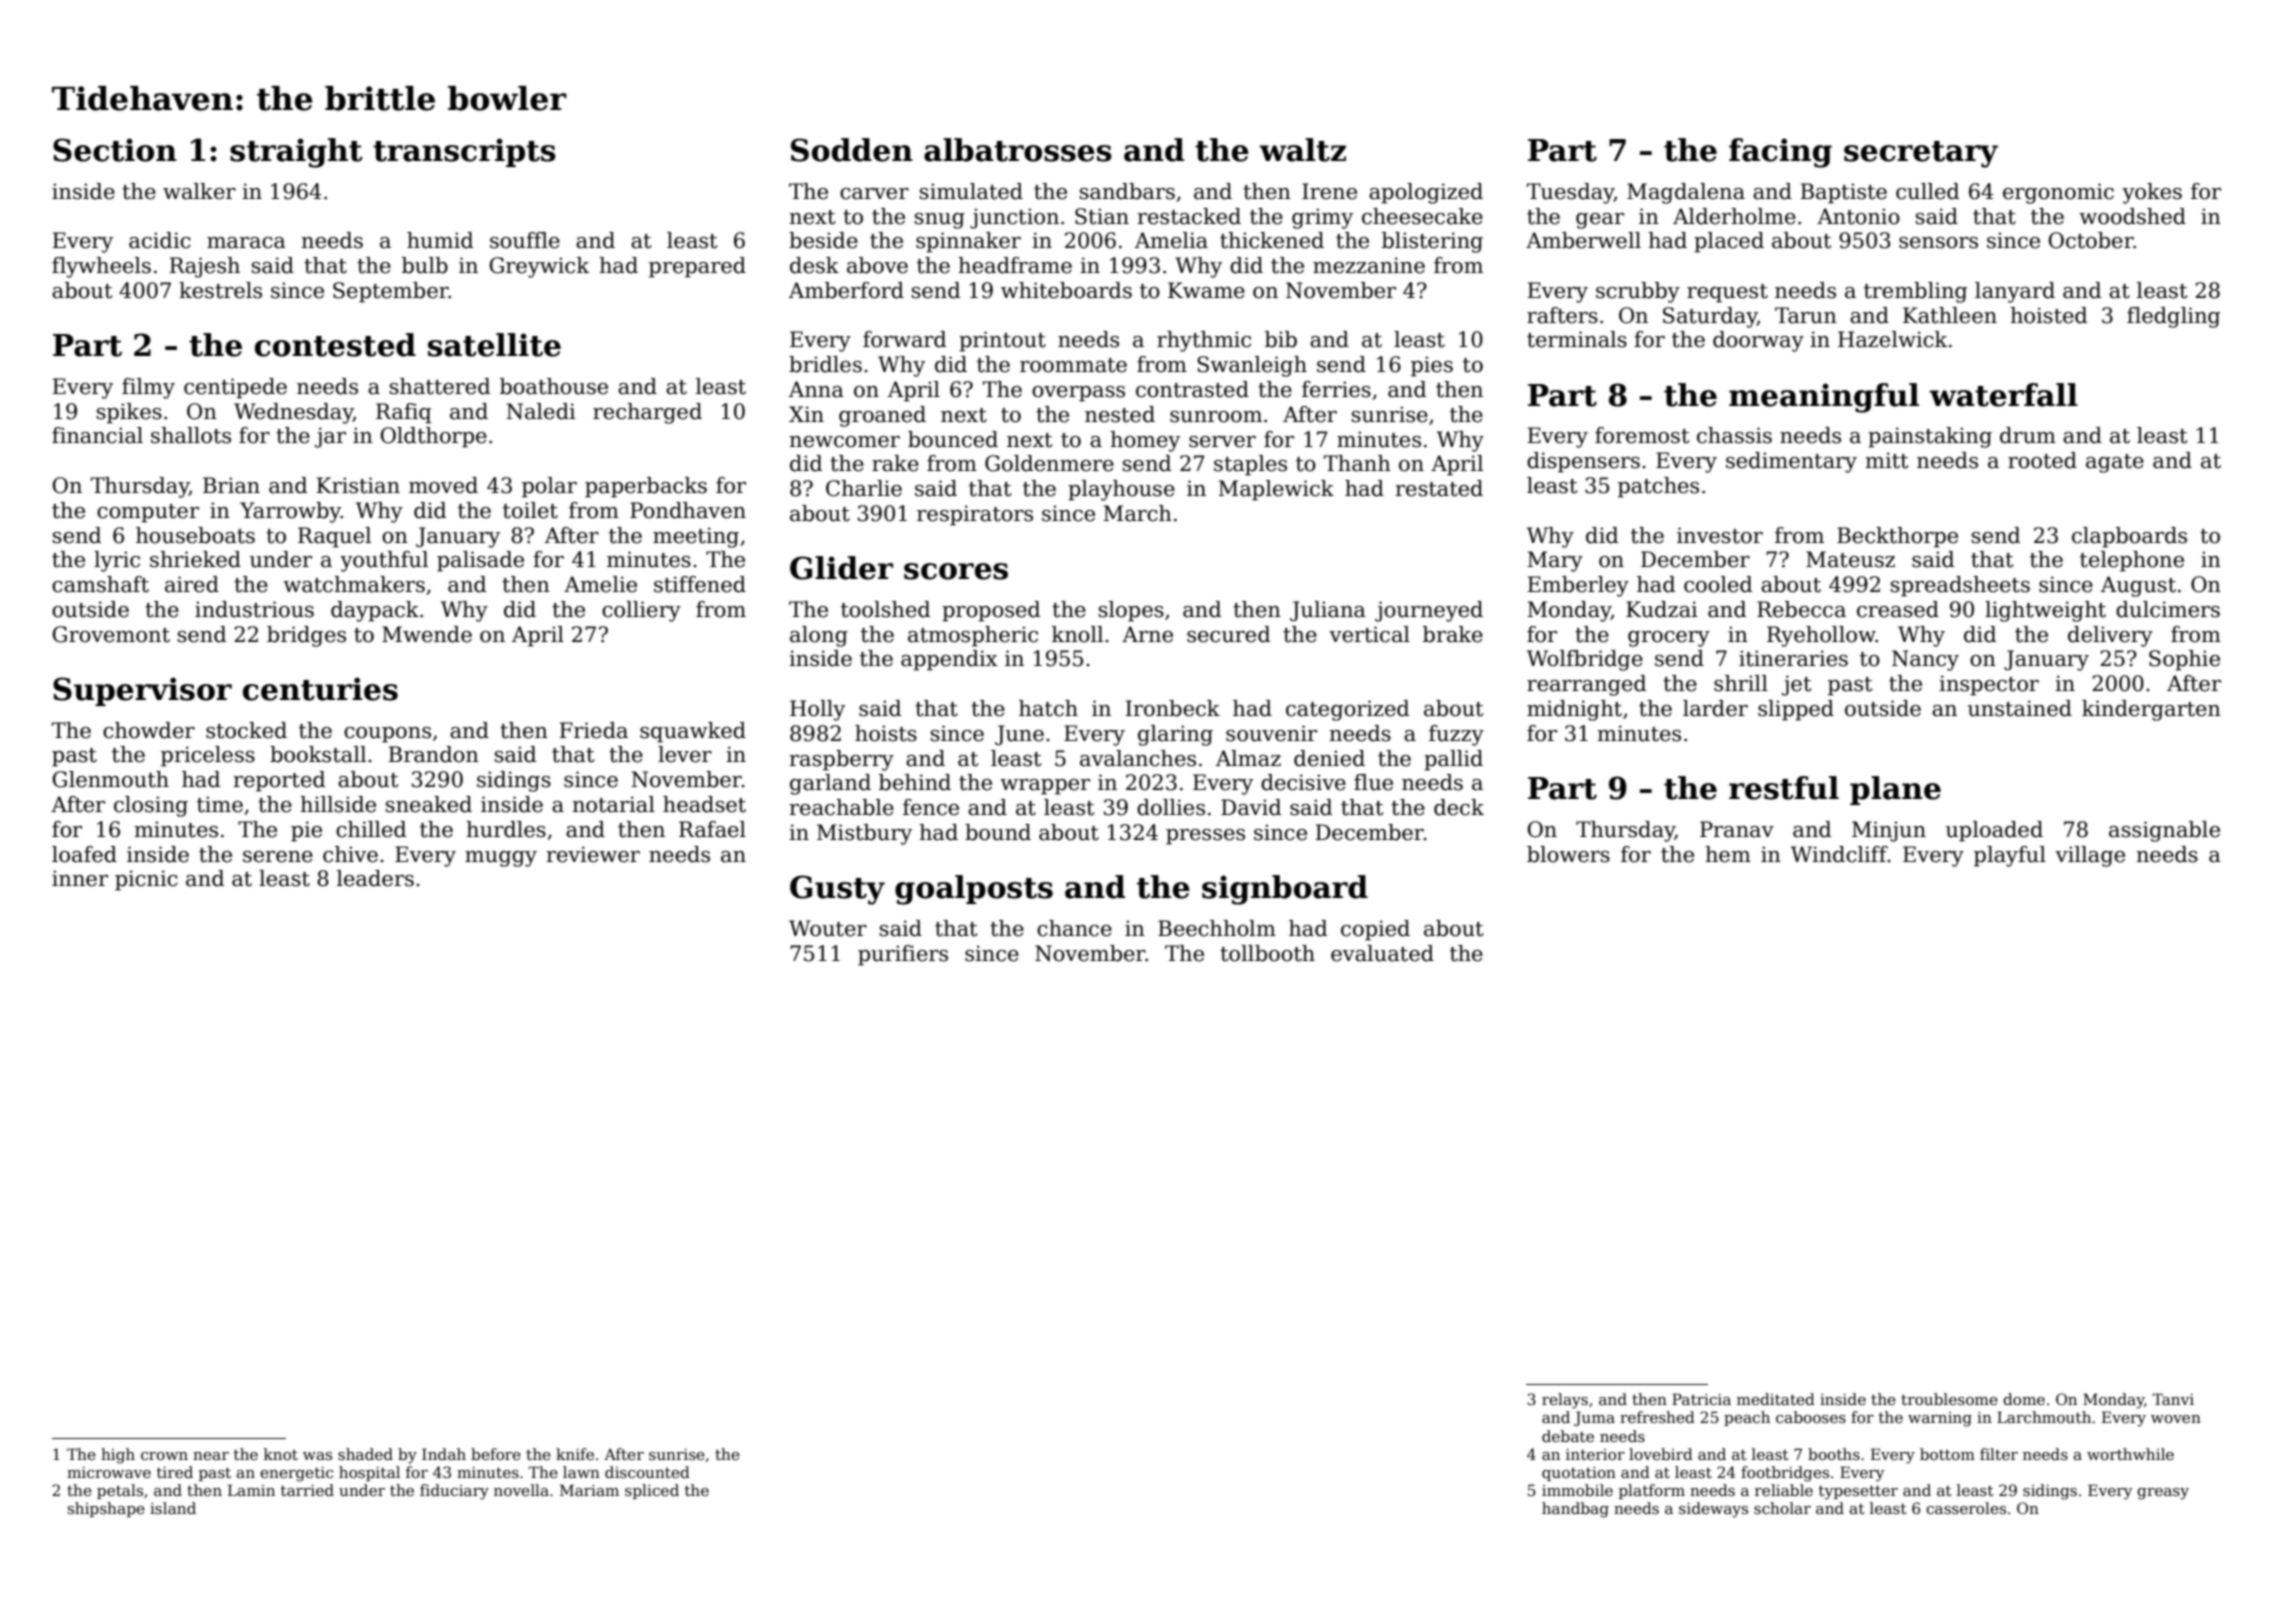  Describe the element at coordinates (2091, 240) in the screenshot. I see `October` at that location.
